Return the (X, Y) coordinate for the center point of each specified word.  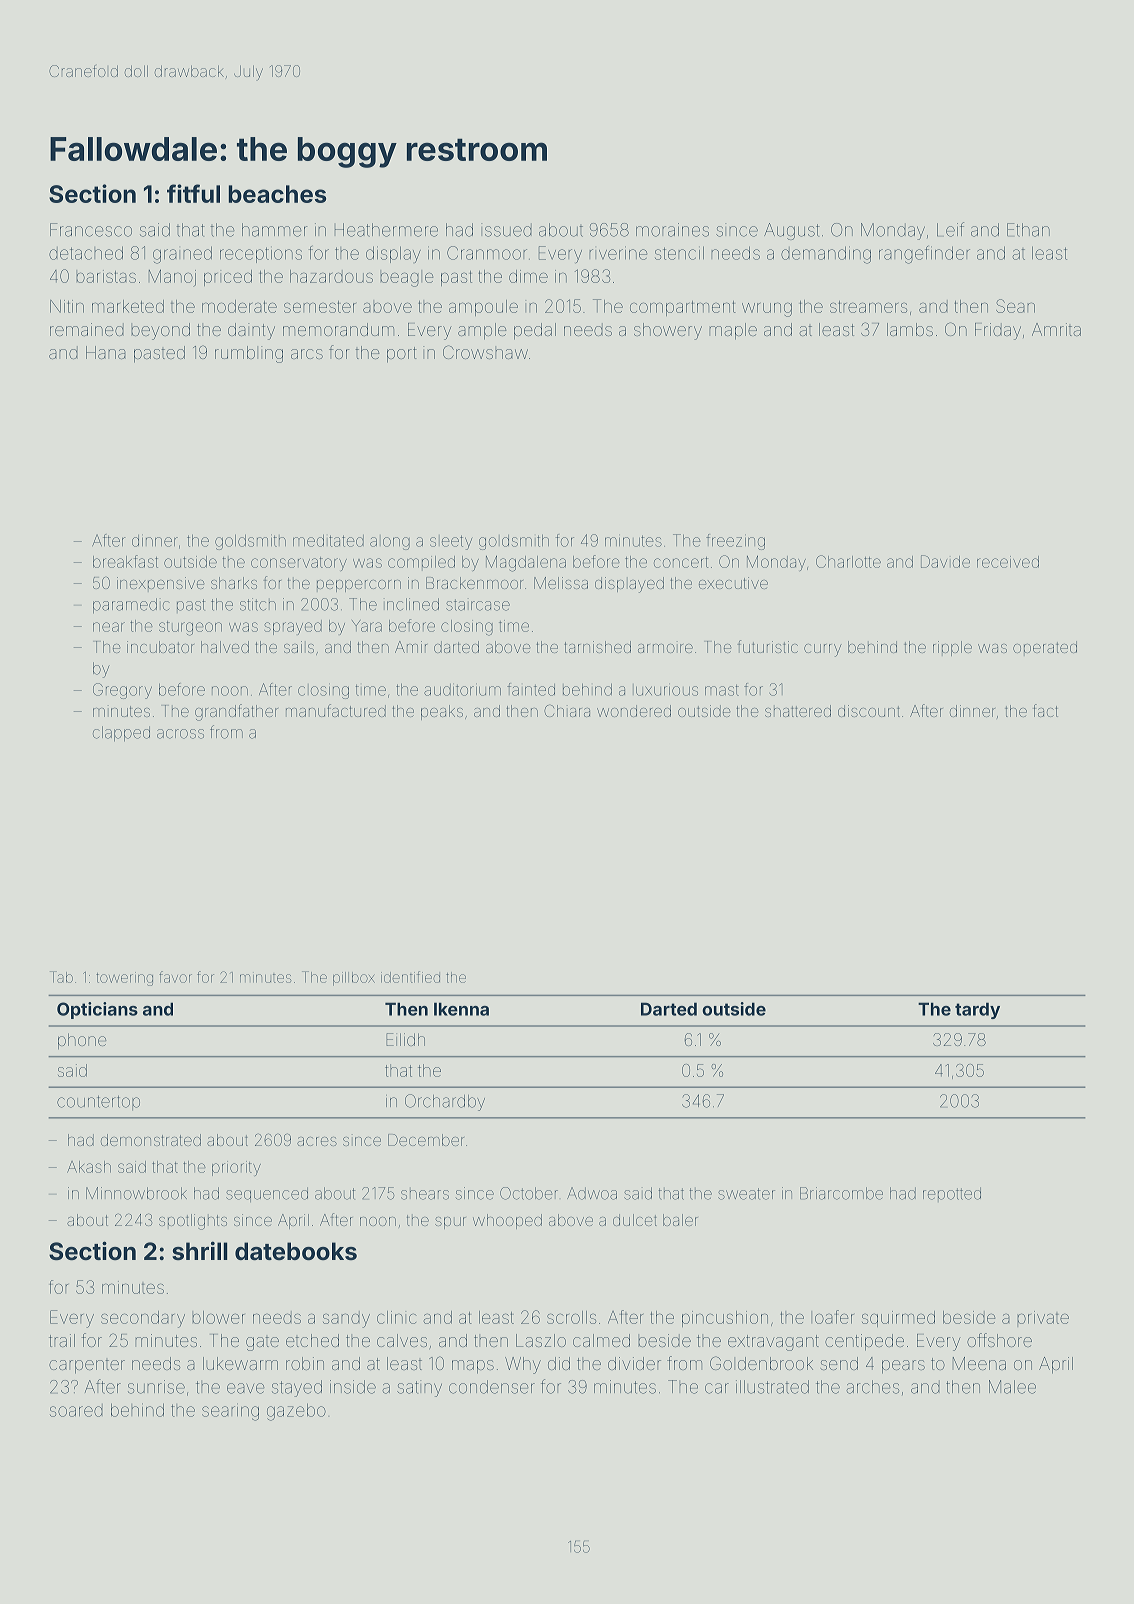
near (109, 627)
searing (230, 1412)
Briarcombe (841, 1193)
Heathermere (386, 230)
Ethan (1028, 230)
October (529, 1193)
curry (823, 650)
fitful (193, 193)
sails (299, 647)
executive (733, 583)
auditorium (462, 689)
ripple (952, 648)
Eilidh (405, 1039)
